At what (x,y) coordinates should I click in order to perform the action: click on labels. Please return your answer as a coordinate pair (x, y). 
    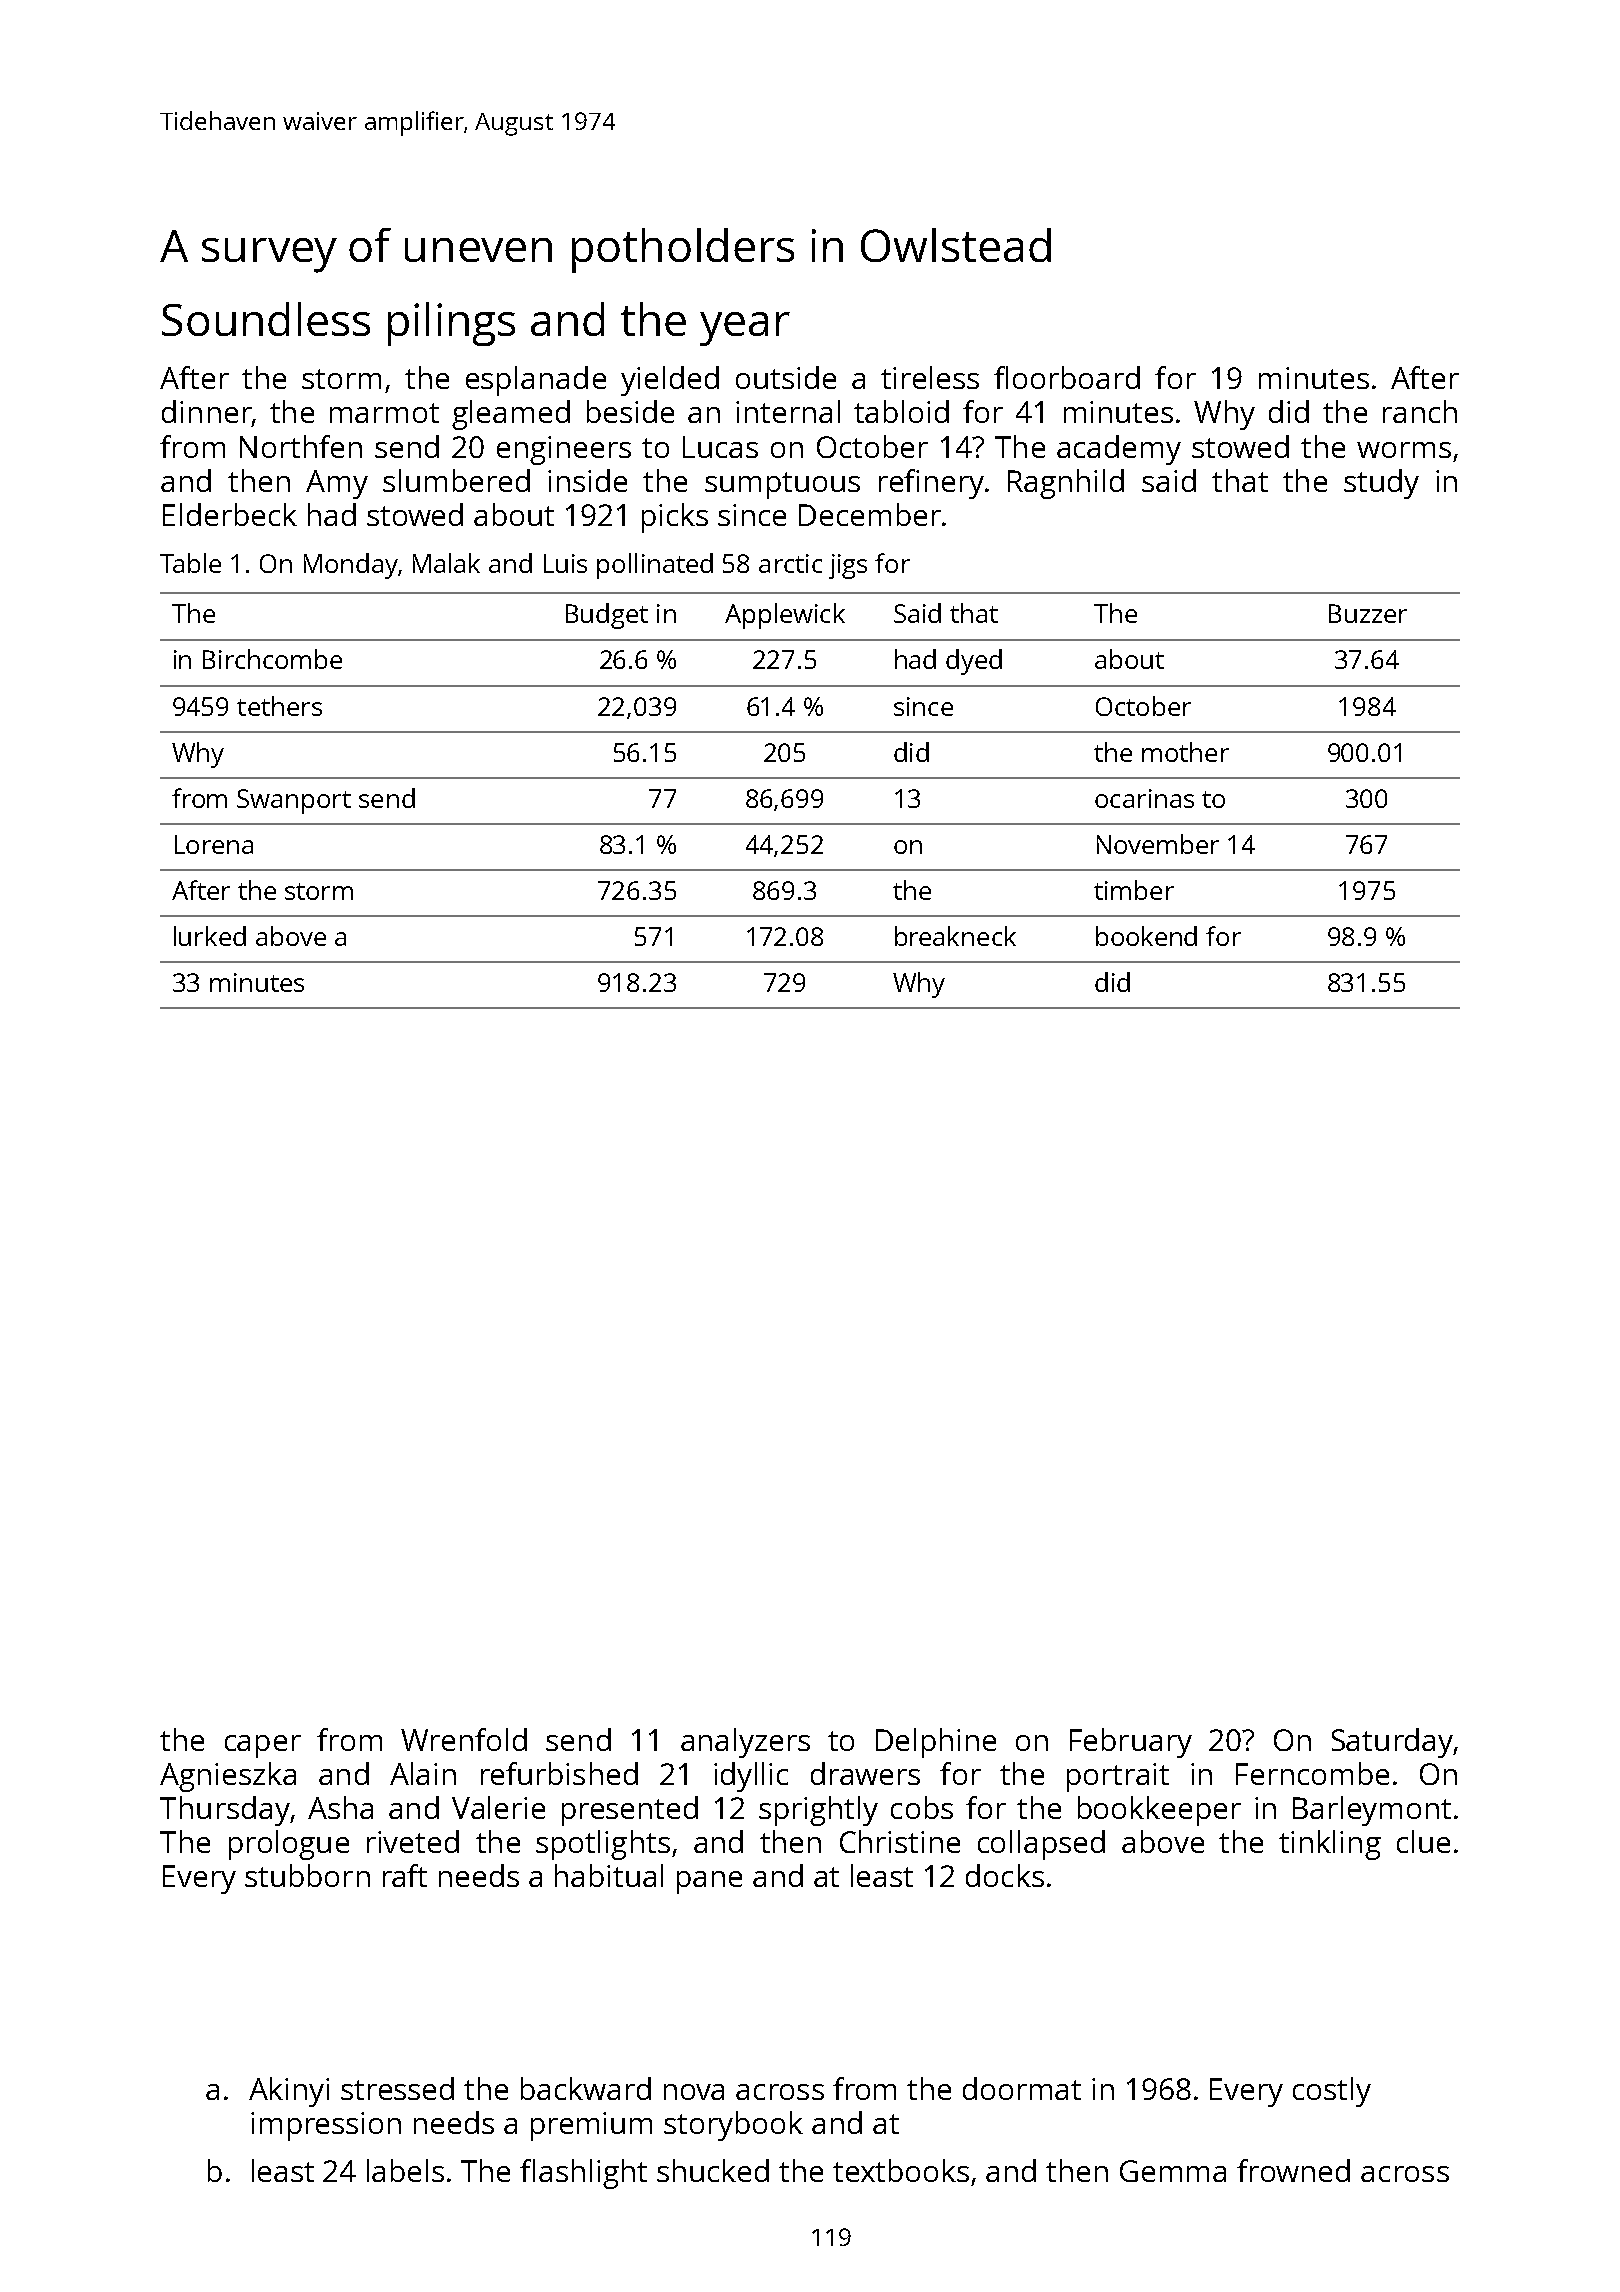
    Looking at the image, I should click on (405, 2170).
